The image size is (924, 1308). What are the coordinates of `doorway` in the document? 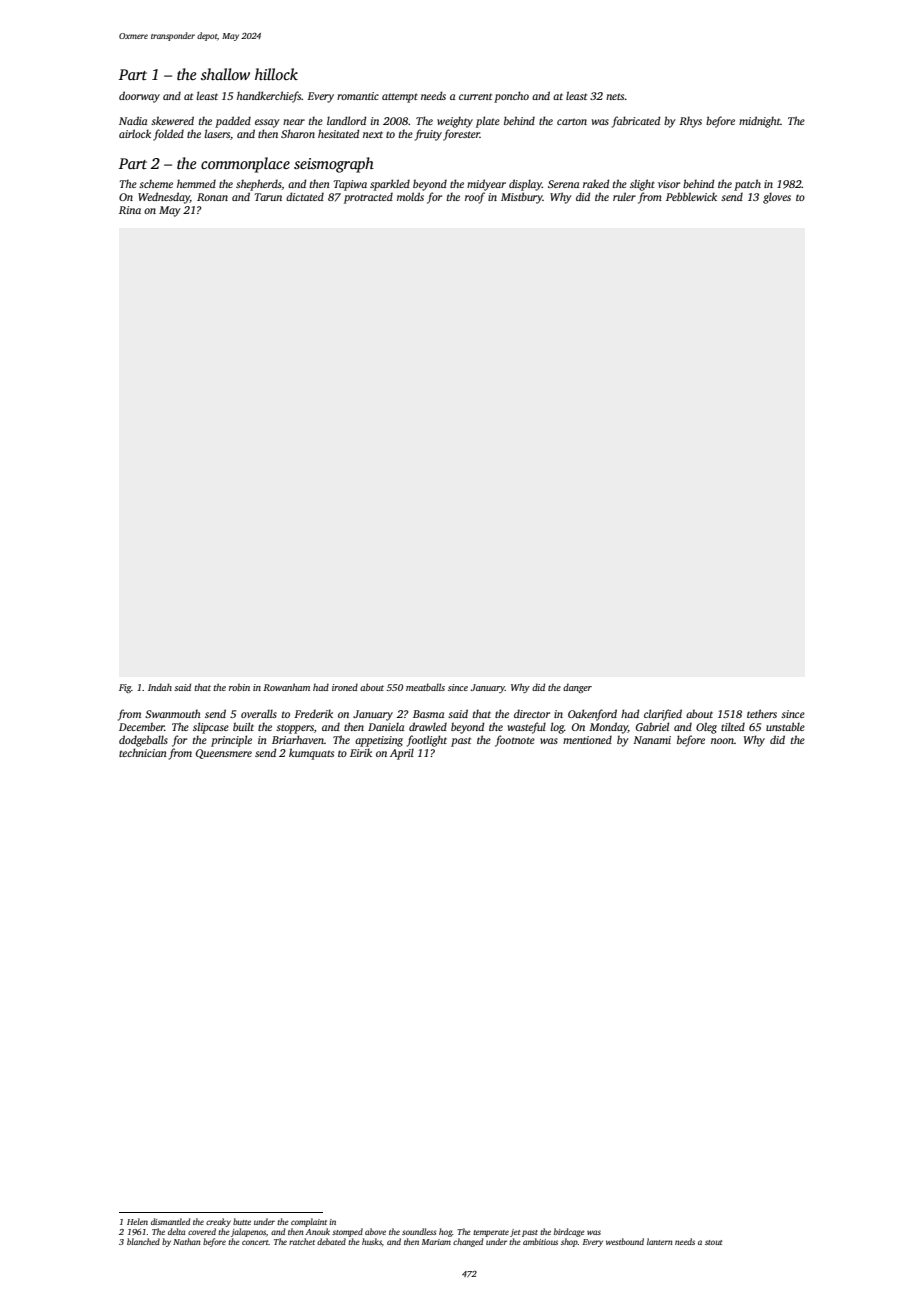 It's located at (139, 97).
